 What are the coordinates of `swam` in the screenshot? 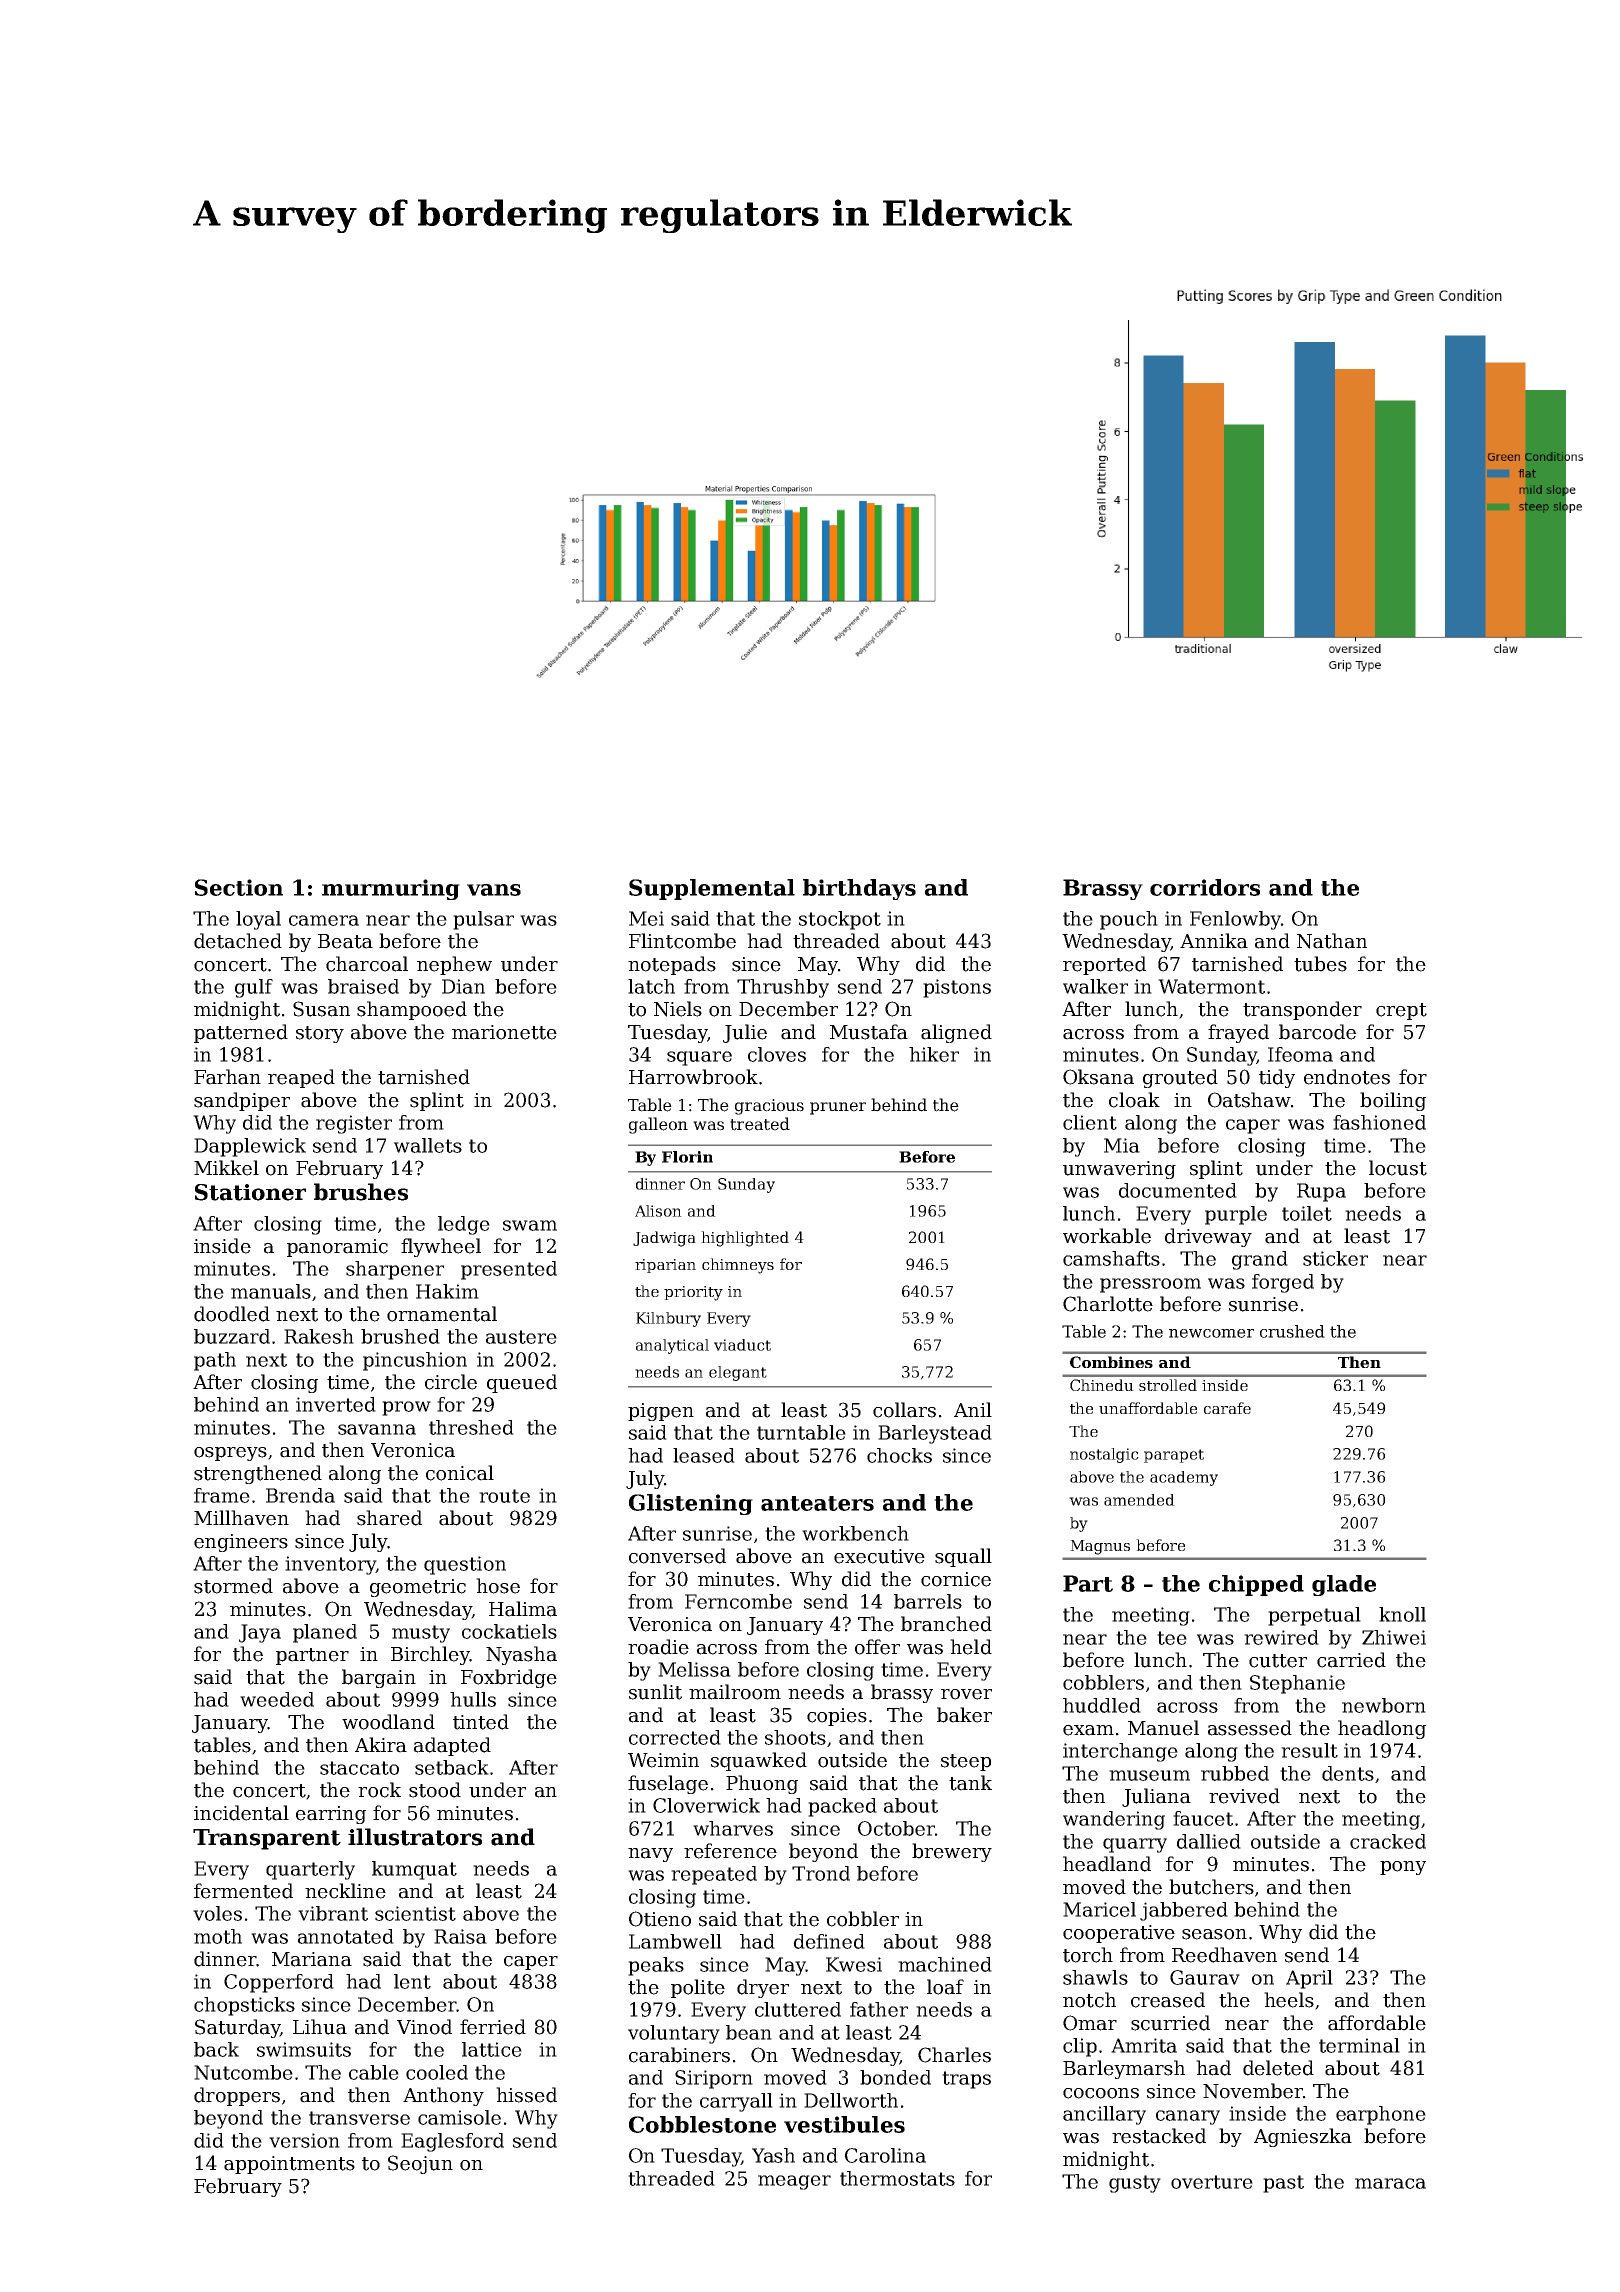 It's located at (530, 1225).
